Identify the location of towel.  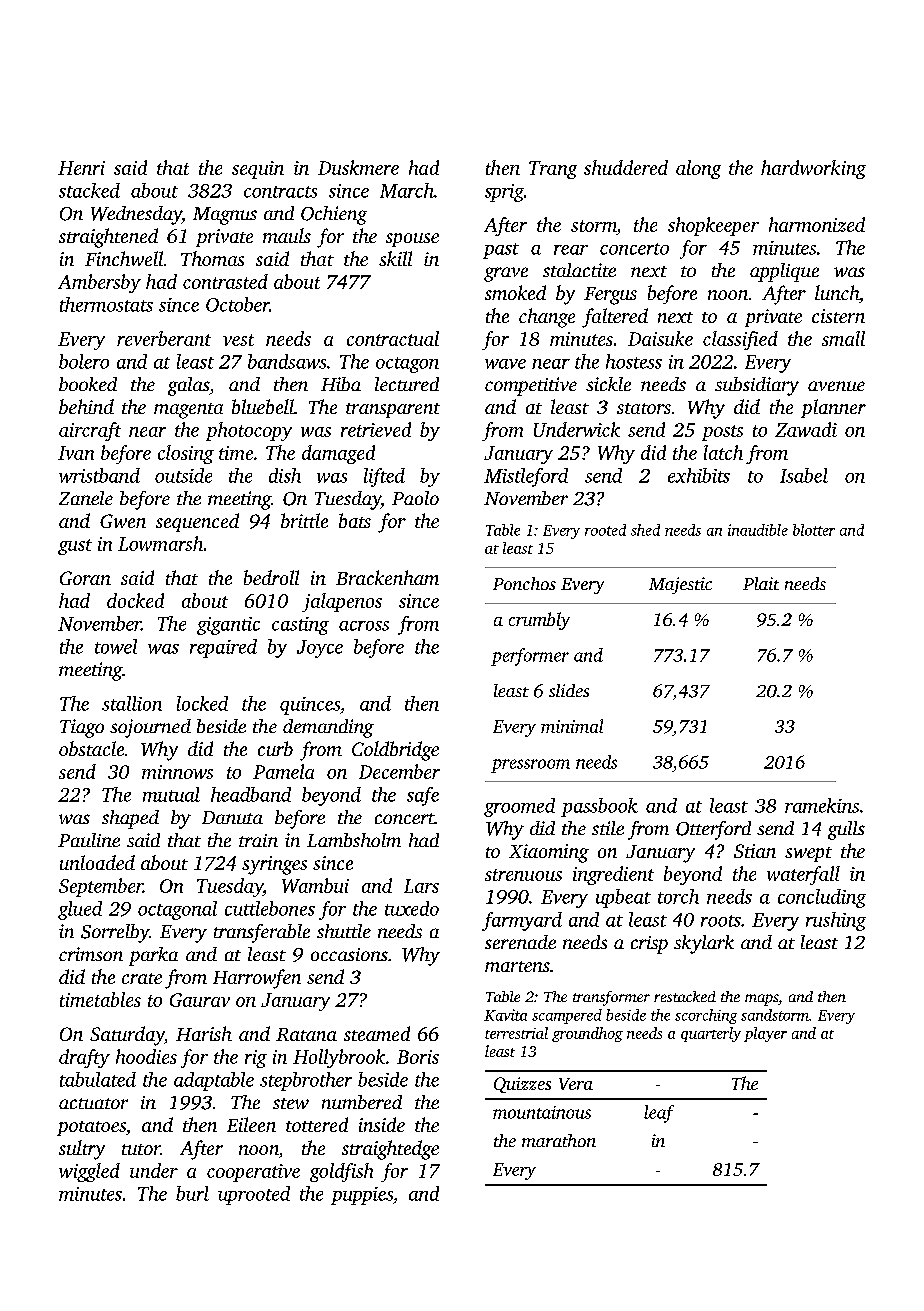
(116, 646).
